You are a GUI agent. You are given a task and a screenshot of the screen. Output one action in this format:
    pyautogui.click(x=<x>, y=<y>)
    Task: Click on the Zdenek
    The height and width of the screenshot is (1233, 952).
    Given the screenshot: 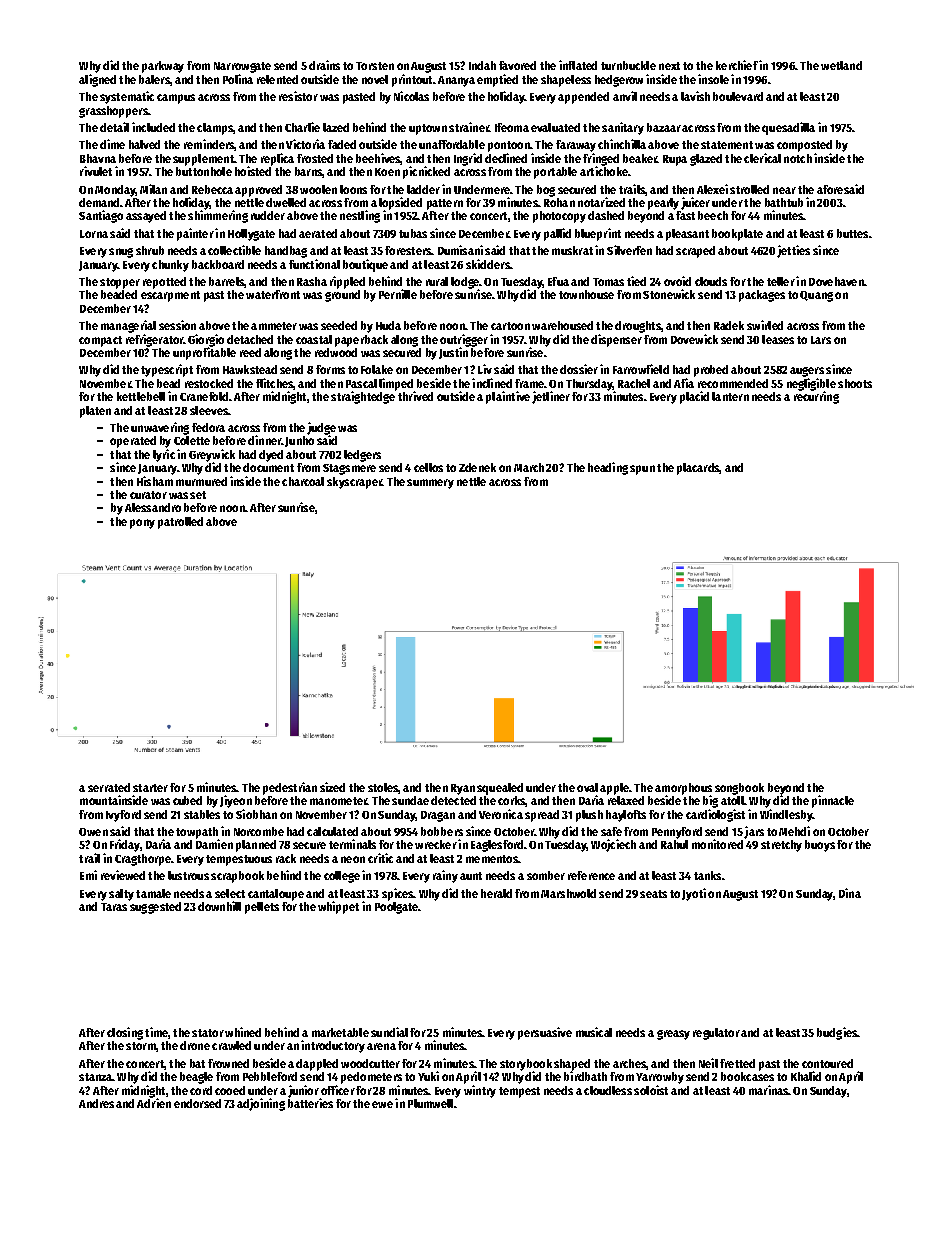 What is the action you would take?
    pyautogui.click(x=477, y=467)
